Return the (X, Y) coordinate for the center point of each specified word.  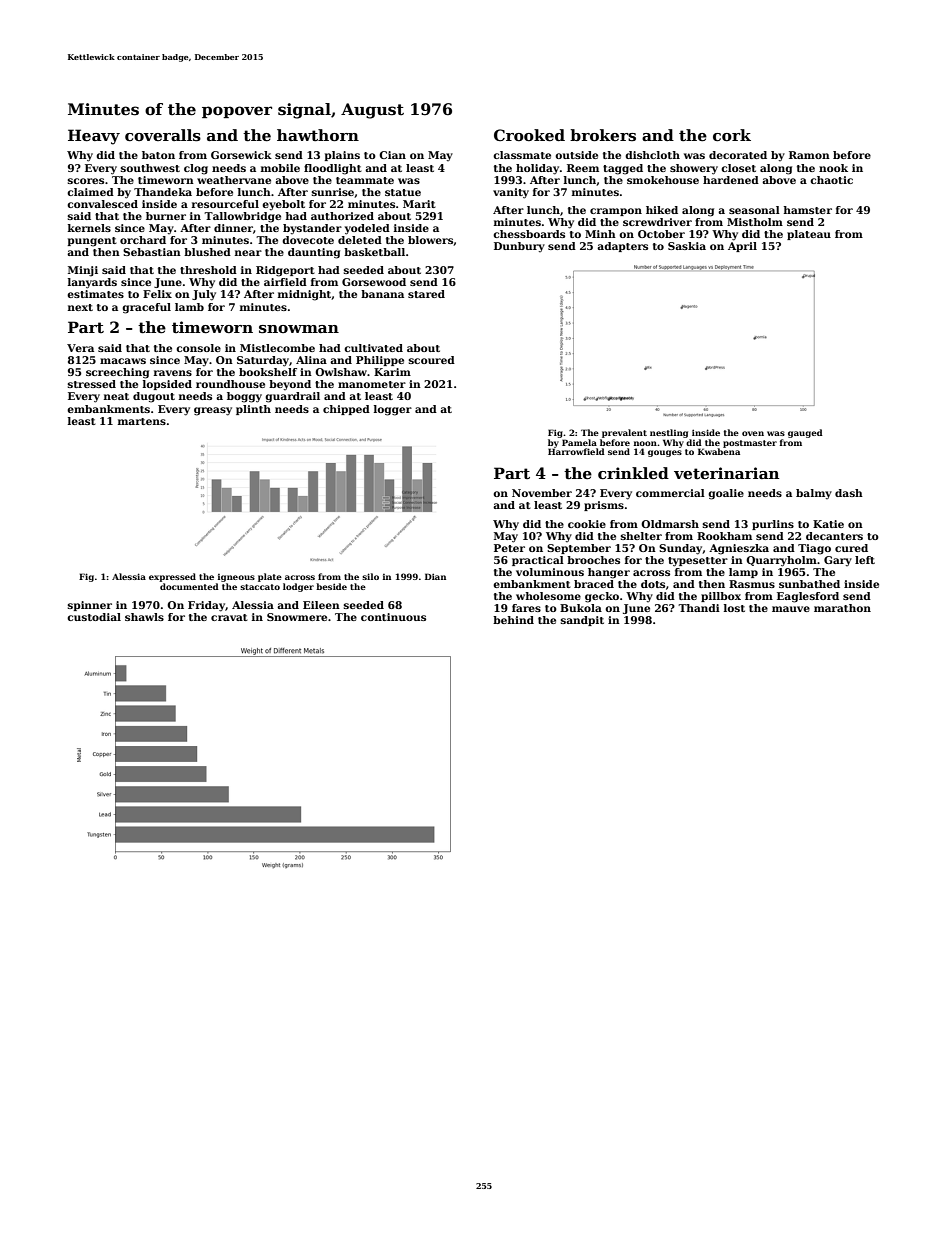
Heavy (94, 137)
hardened (731, 180)
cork (732, 135)
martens (142, 421)
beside (331, 586)
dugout (154, 397)
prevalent (624, 433)
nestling (669, 433)
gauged (805, 433)
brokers (603, 135)
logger (393, 410)
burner (166, 216)
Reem (583, 168)
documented (189, 586)
